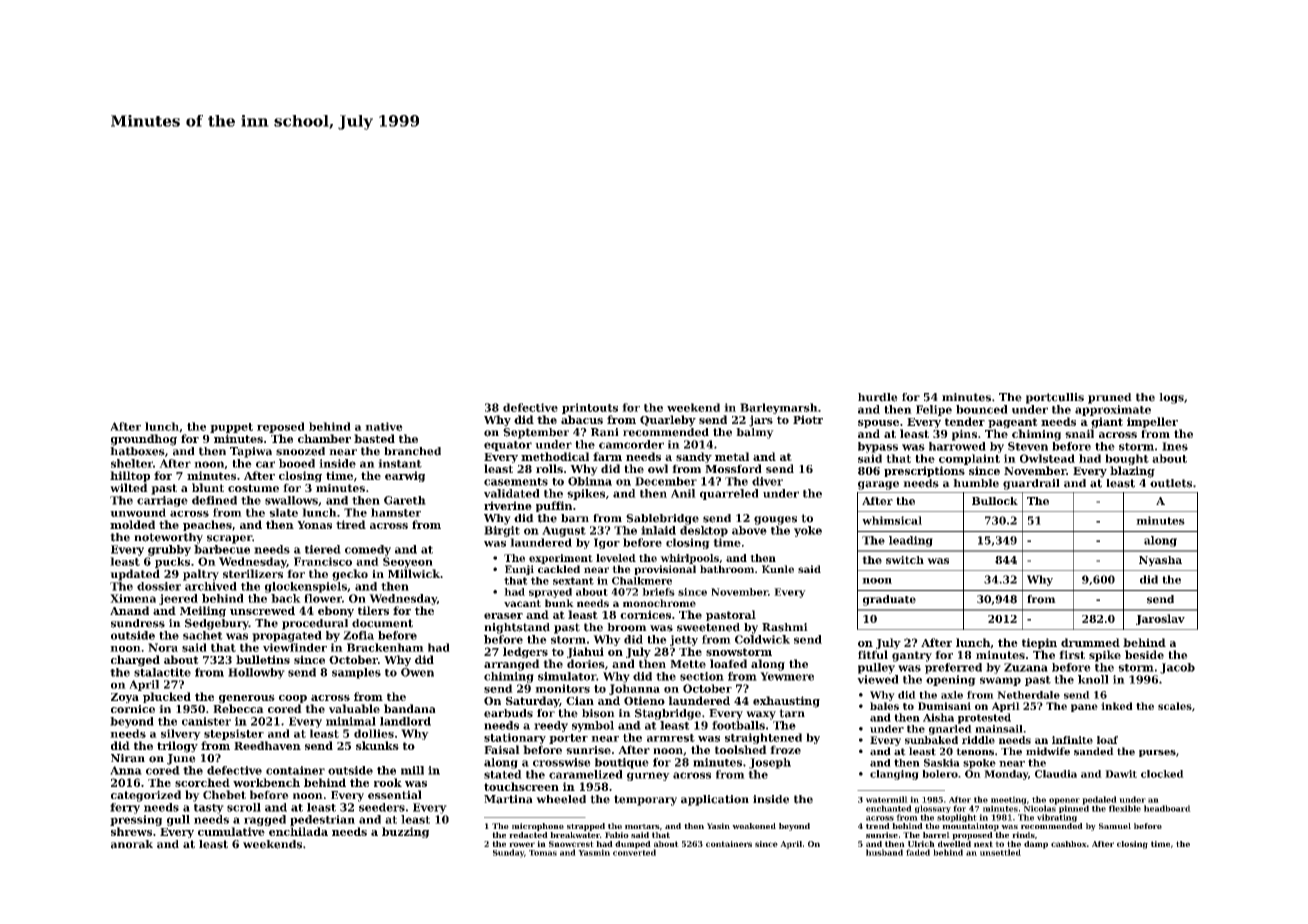 Image resolution: width=1308 pixels, height=924 pixels. What do you see at coordinates (732, 456) in the document?
I see `metal` at bounding box center [732, 456].
